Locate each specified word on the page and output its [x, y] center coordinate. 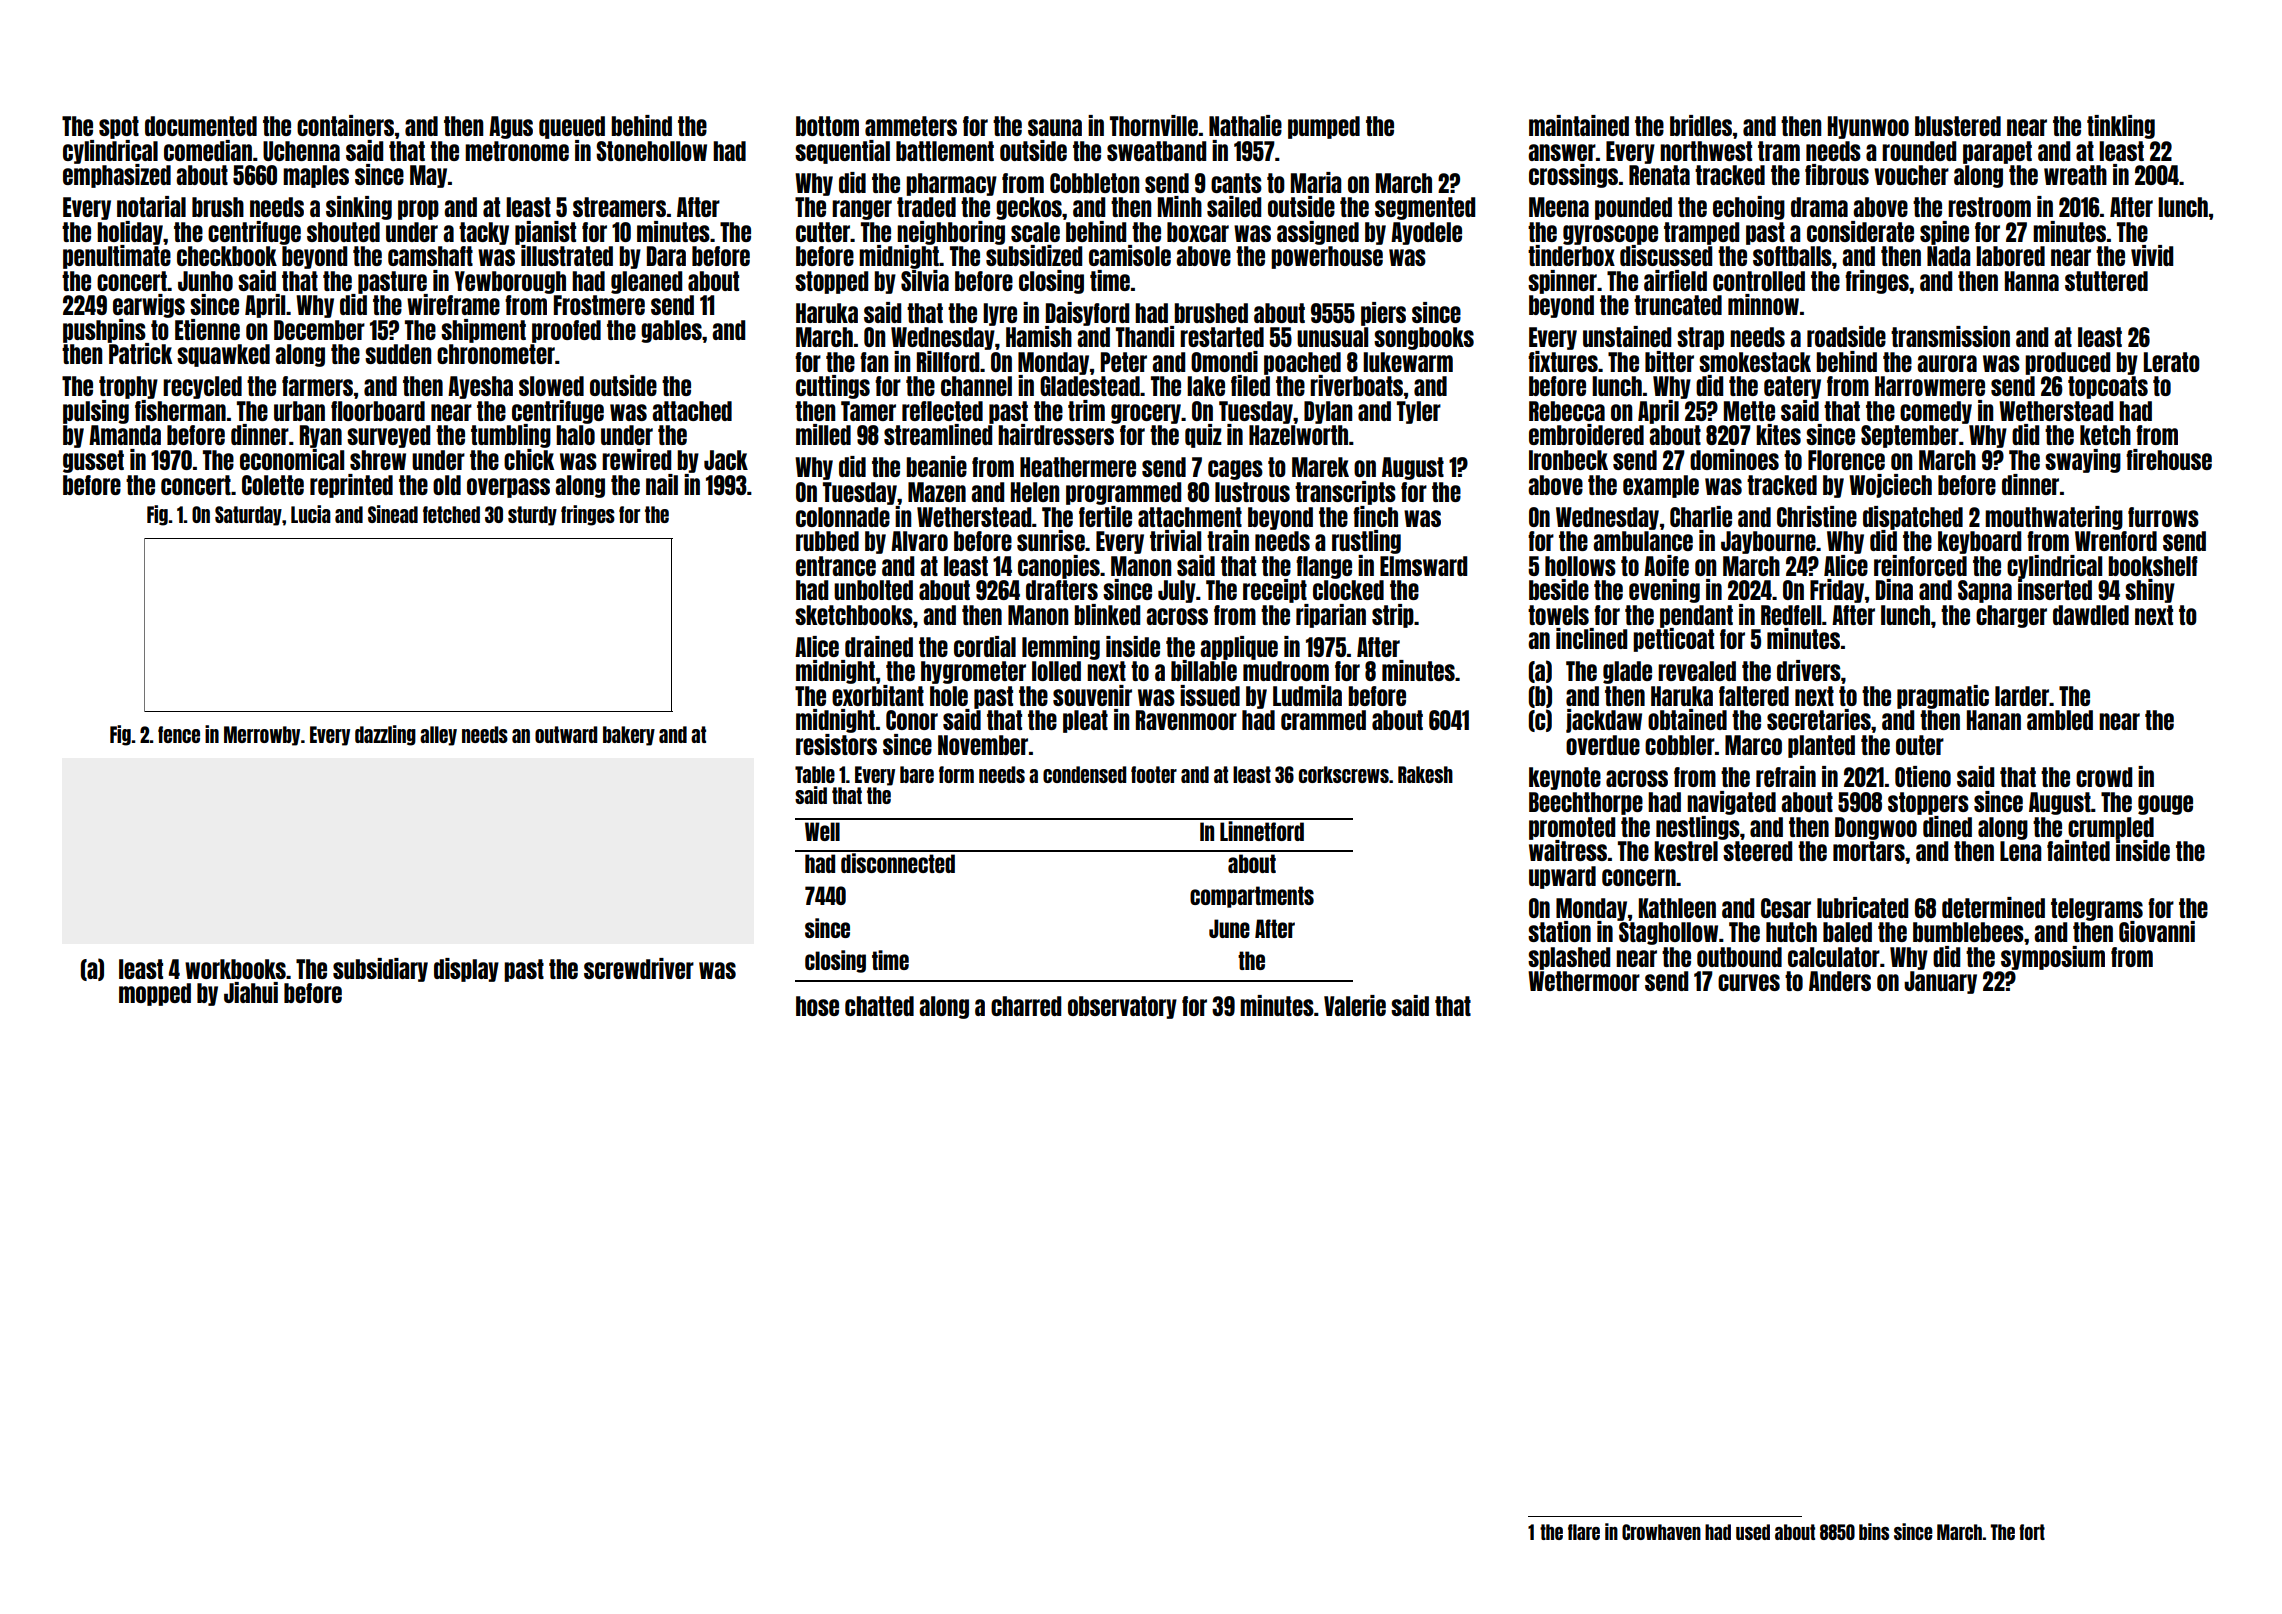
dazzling [385, 735]
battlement [945, 151]
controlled [1759, 281]
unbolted [873, 590]
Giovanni [2157, 931]
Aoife [1666, 565]
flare [1584, 1532]
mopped [155, 994]
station [1559, 931]
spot [119, 127]
